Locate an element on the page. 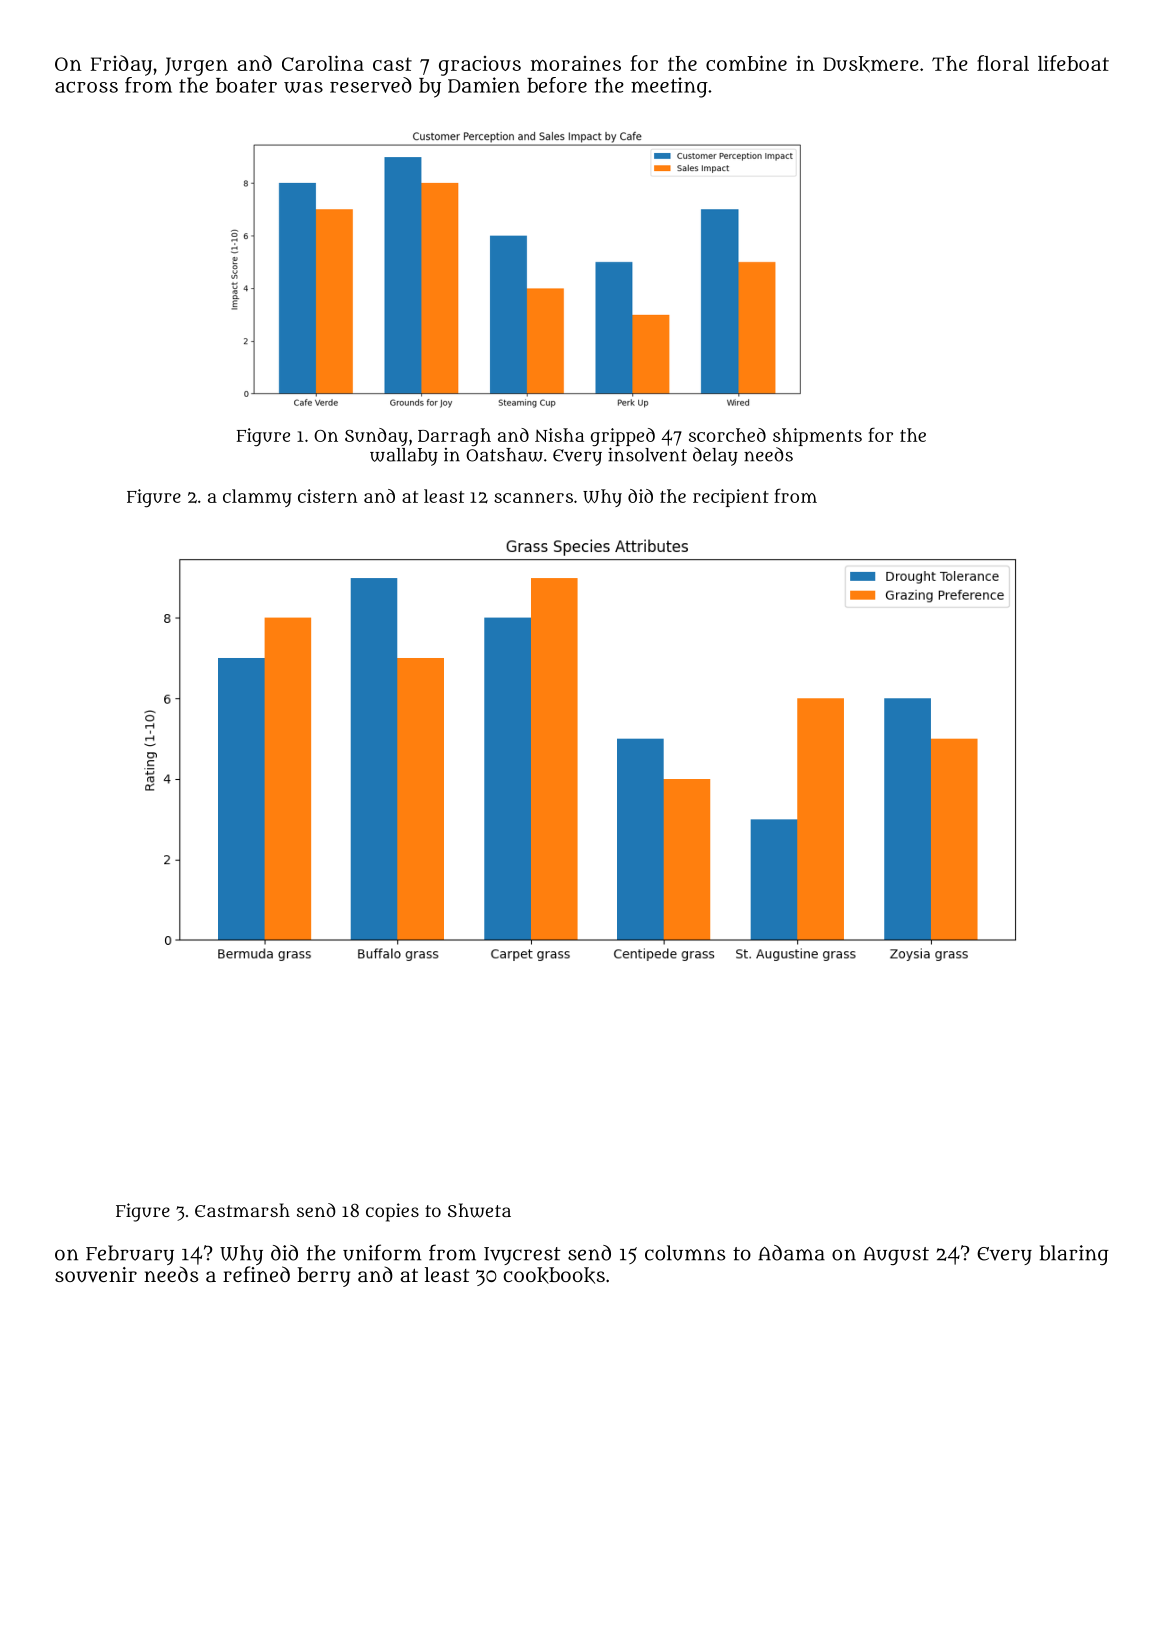 The width and height of the document is (1163, 1645). reserved is located at coordinates (371, 85).
